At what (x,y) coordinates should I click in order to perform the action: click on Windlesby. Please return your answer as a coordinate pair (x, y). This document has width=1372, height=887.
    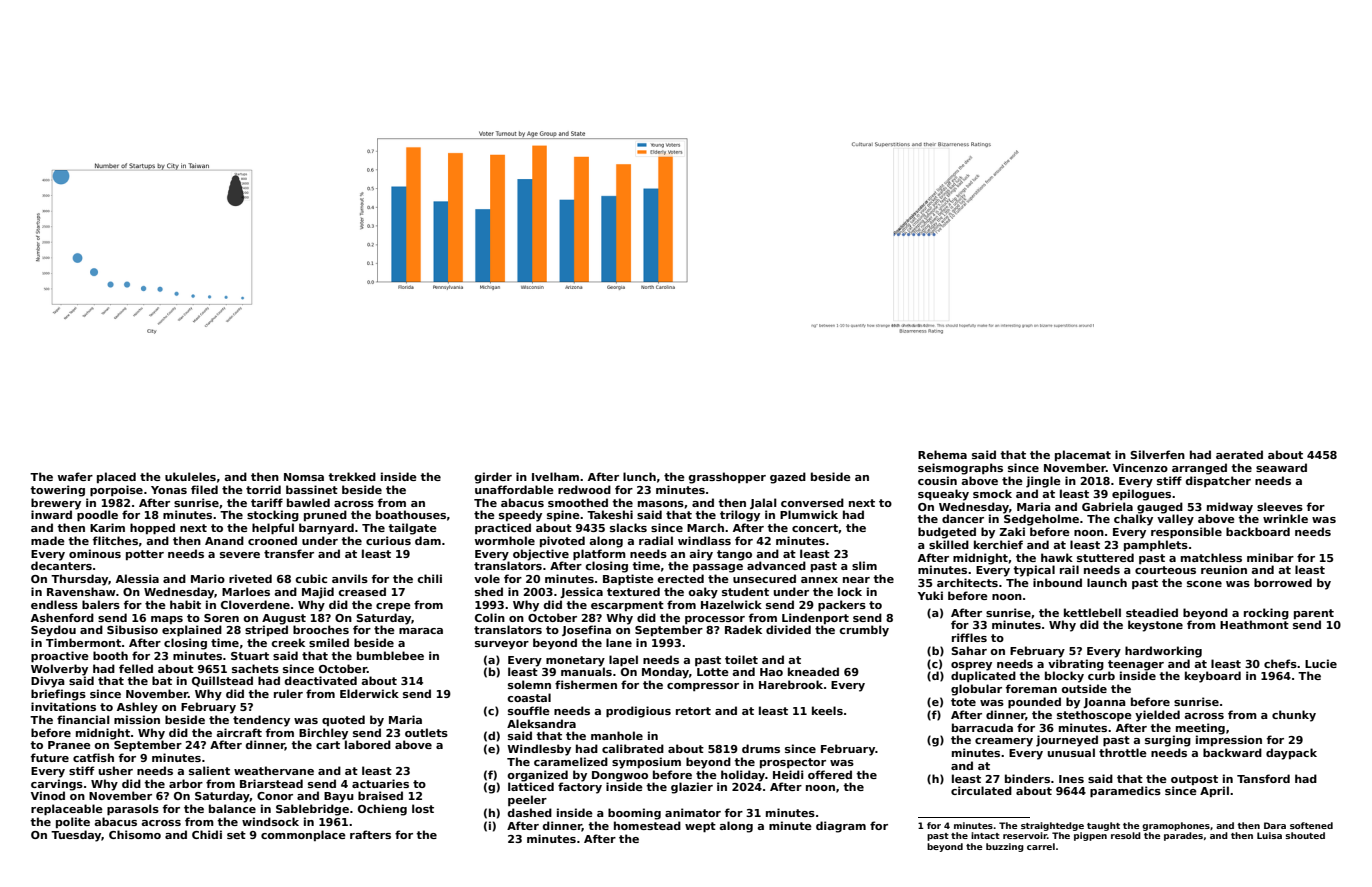
    Looking at the image, I should click on (539, 750).
